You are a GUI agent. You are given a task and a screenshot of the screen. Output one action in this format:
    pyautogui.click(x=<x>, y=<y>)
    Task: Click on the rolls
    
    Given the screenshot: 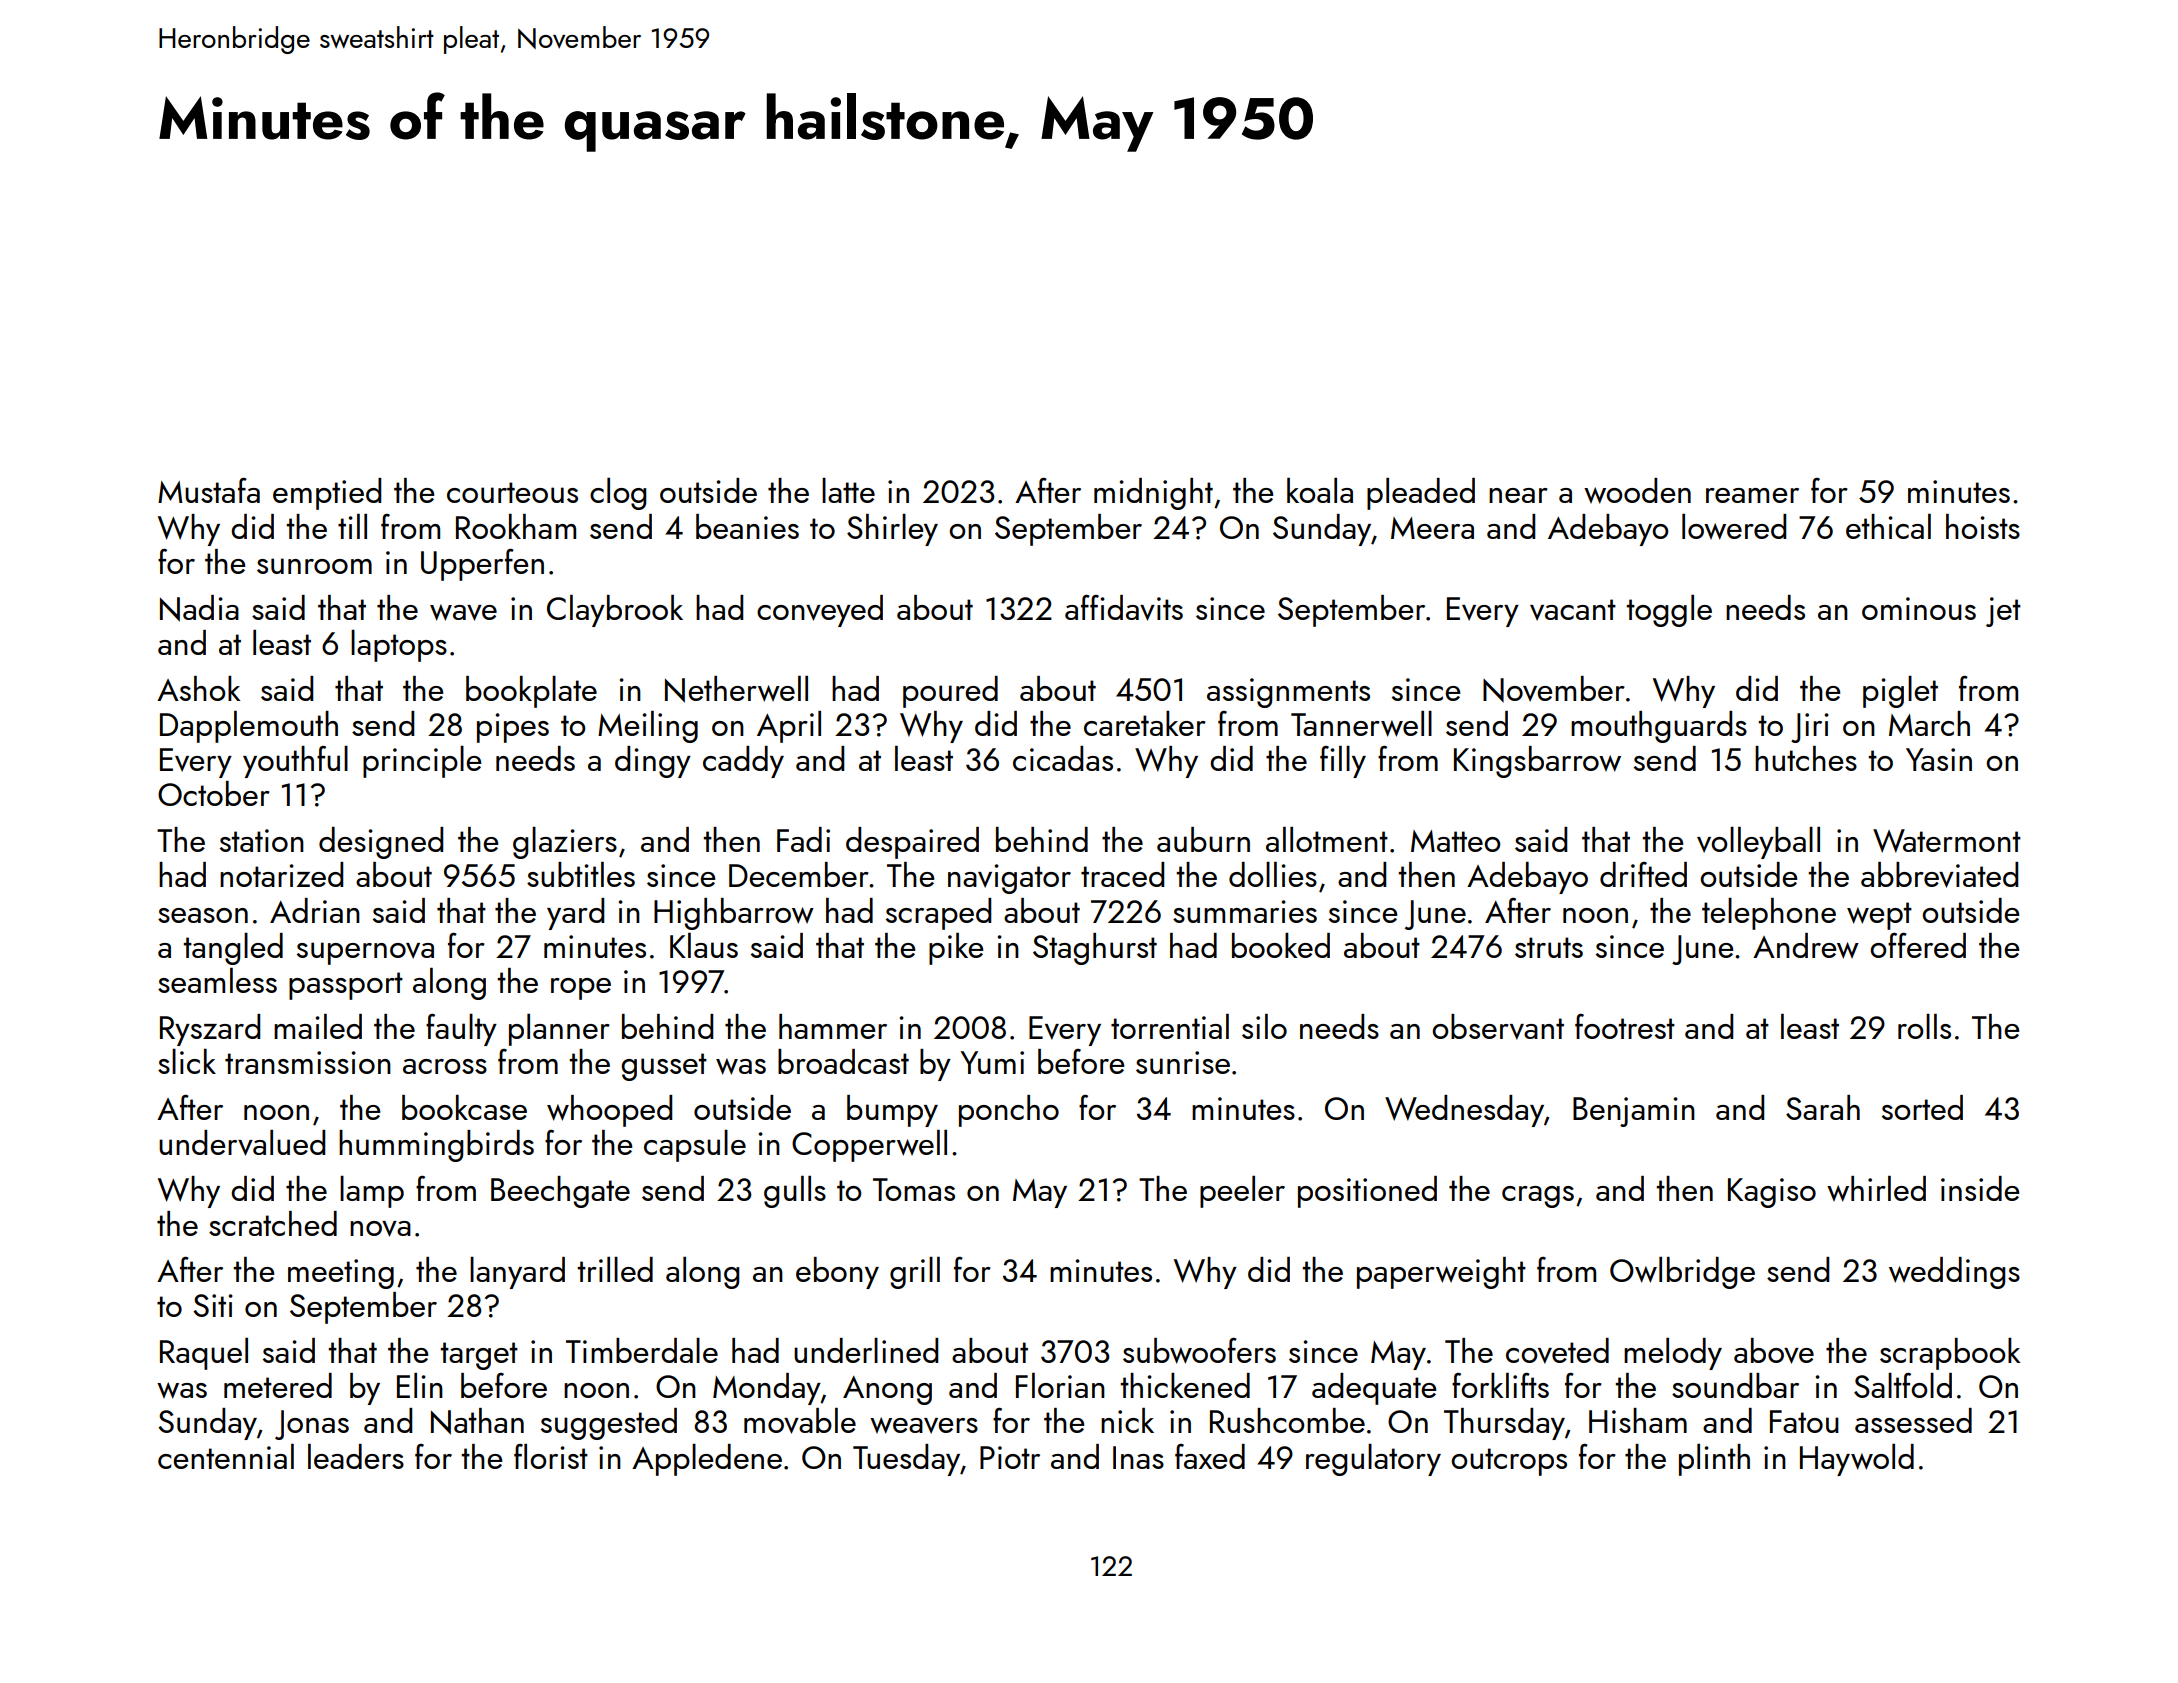 What is the action you would take?
    pyautogui.click(x=1924, y=1026)
